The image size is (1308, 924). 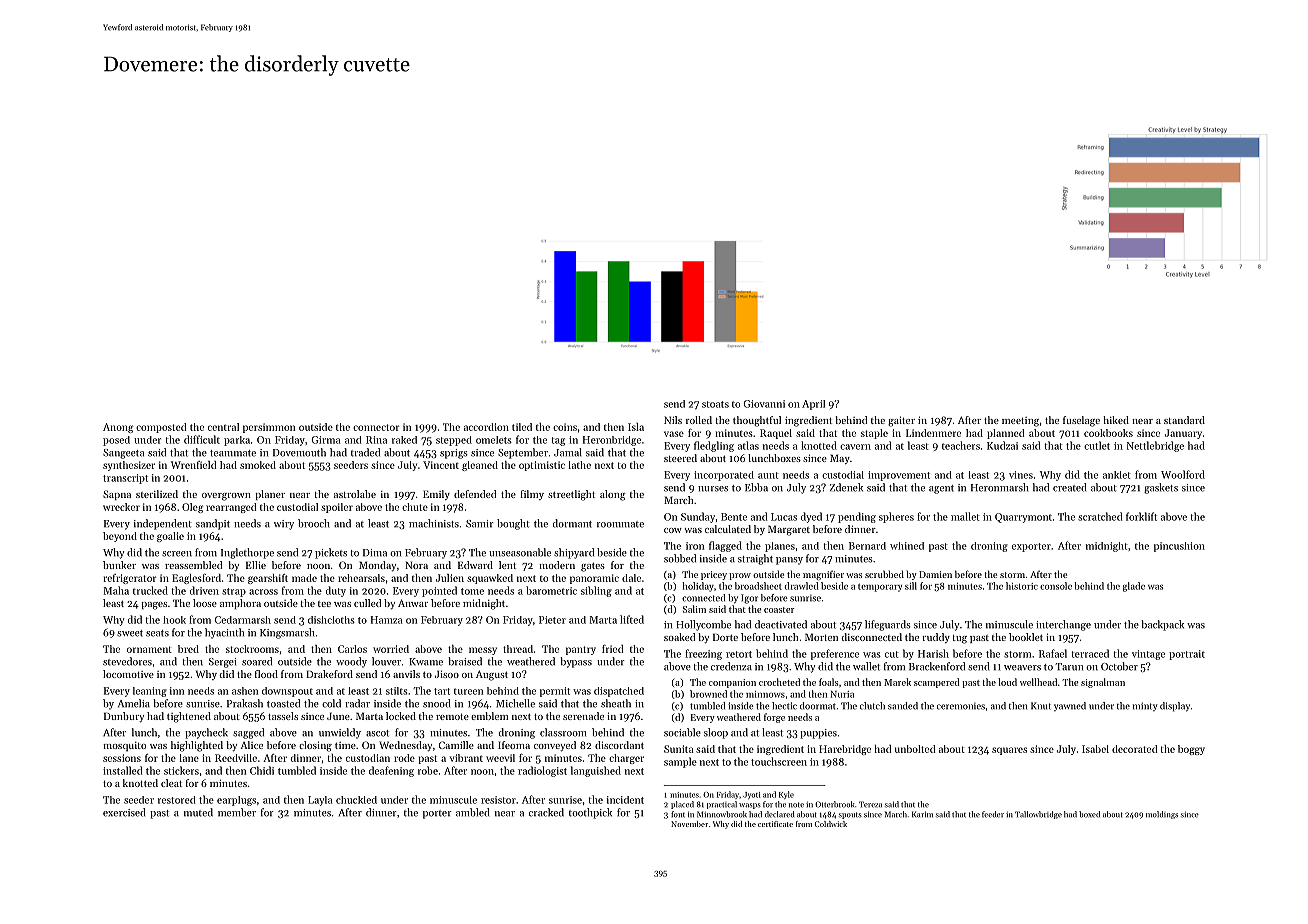 I want to click on smoked, so click(x=258, y=465).
